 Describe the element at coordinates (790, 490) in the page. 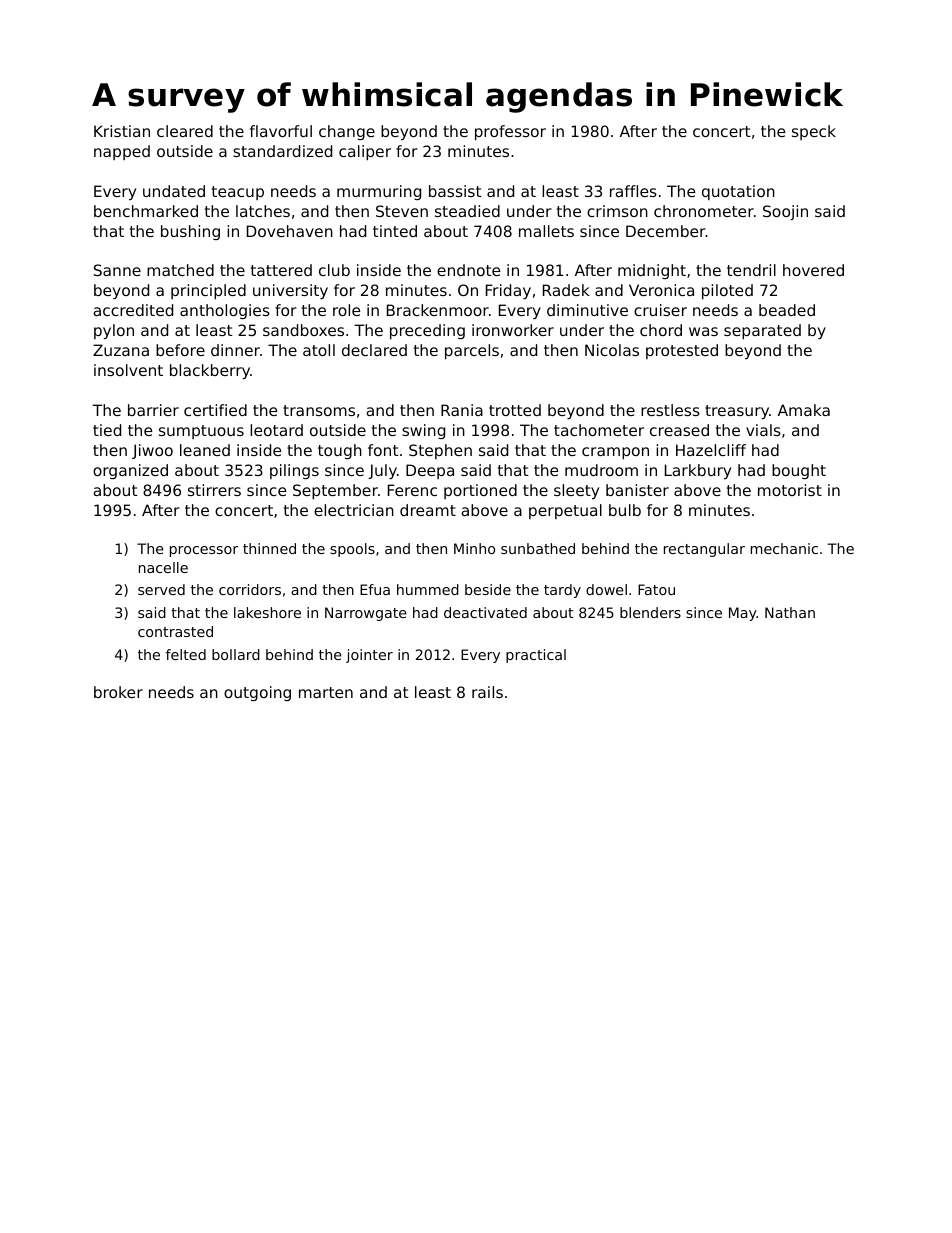

I see `motorist` at that location.
